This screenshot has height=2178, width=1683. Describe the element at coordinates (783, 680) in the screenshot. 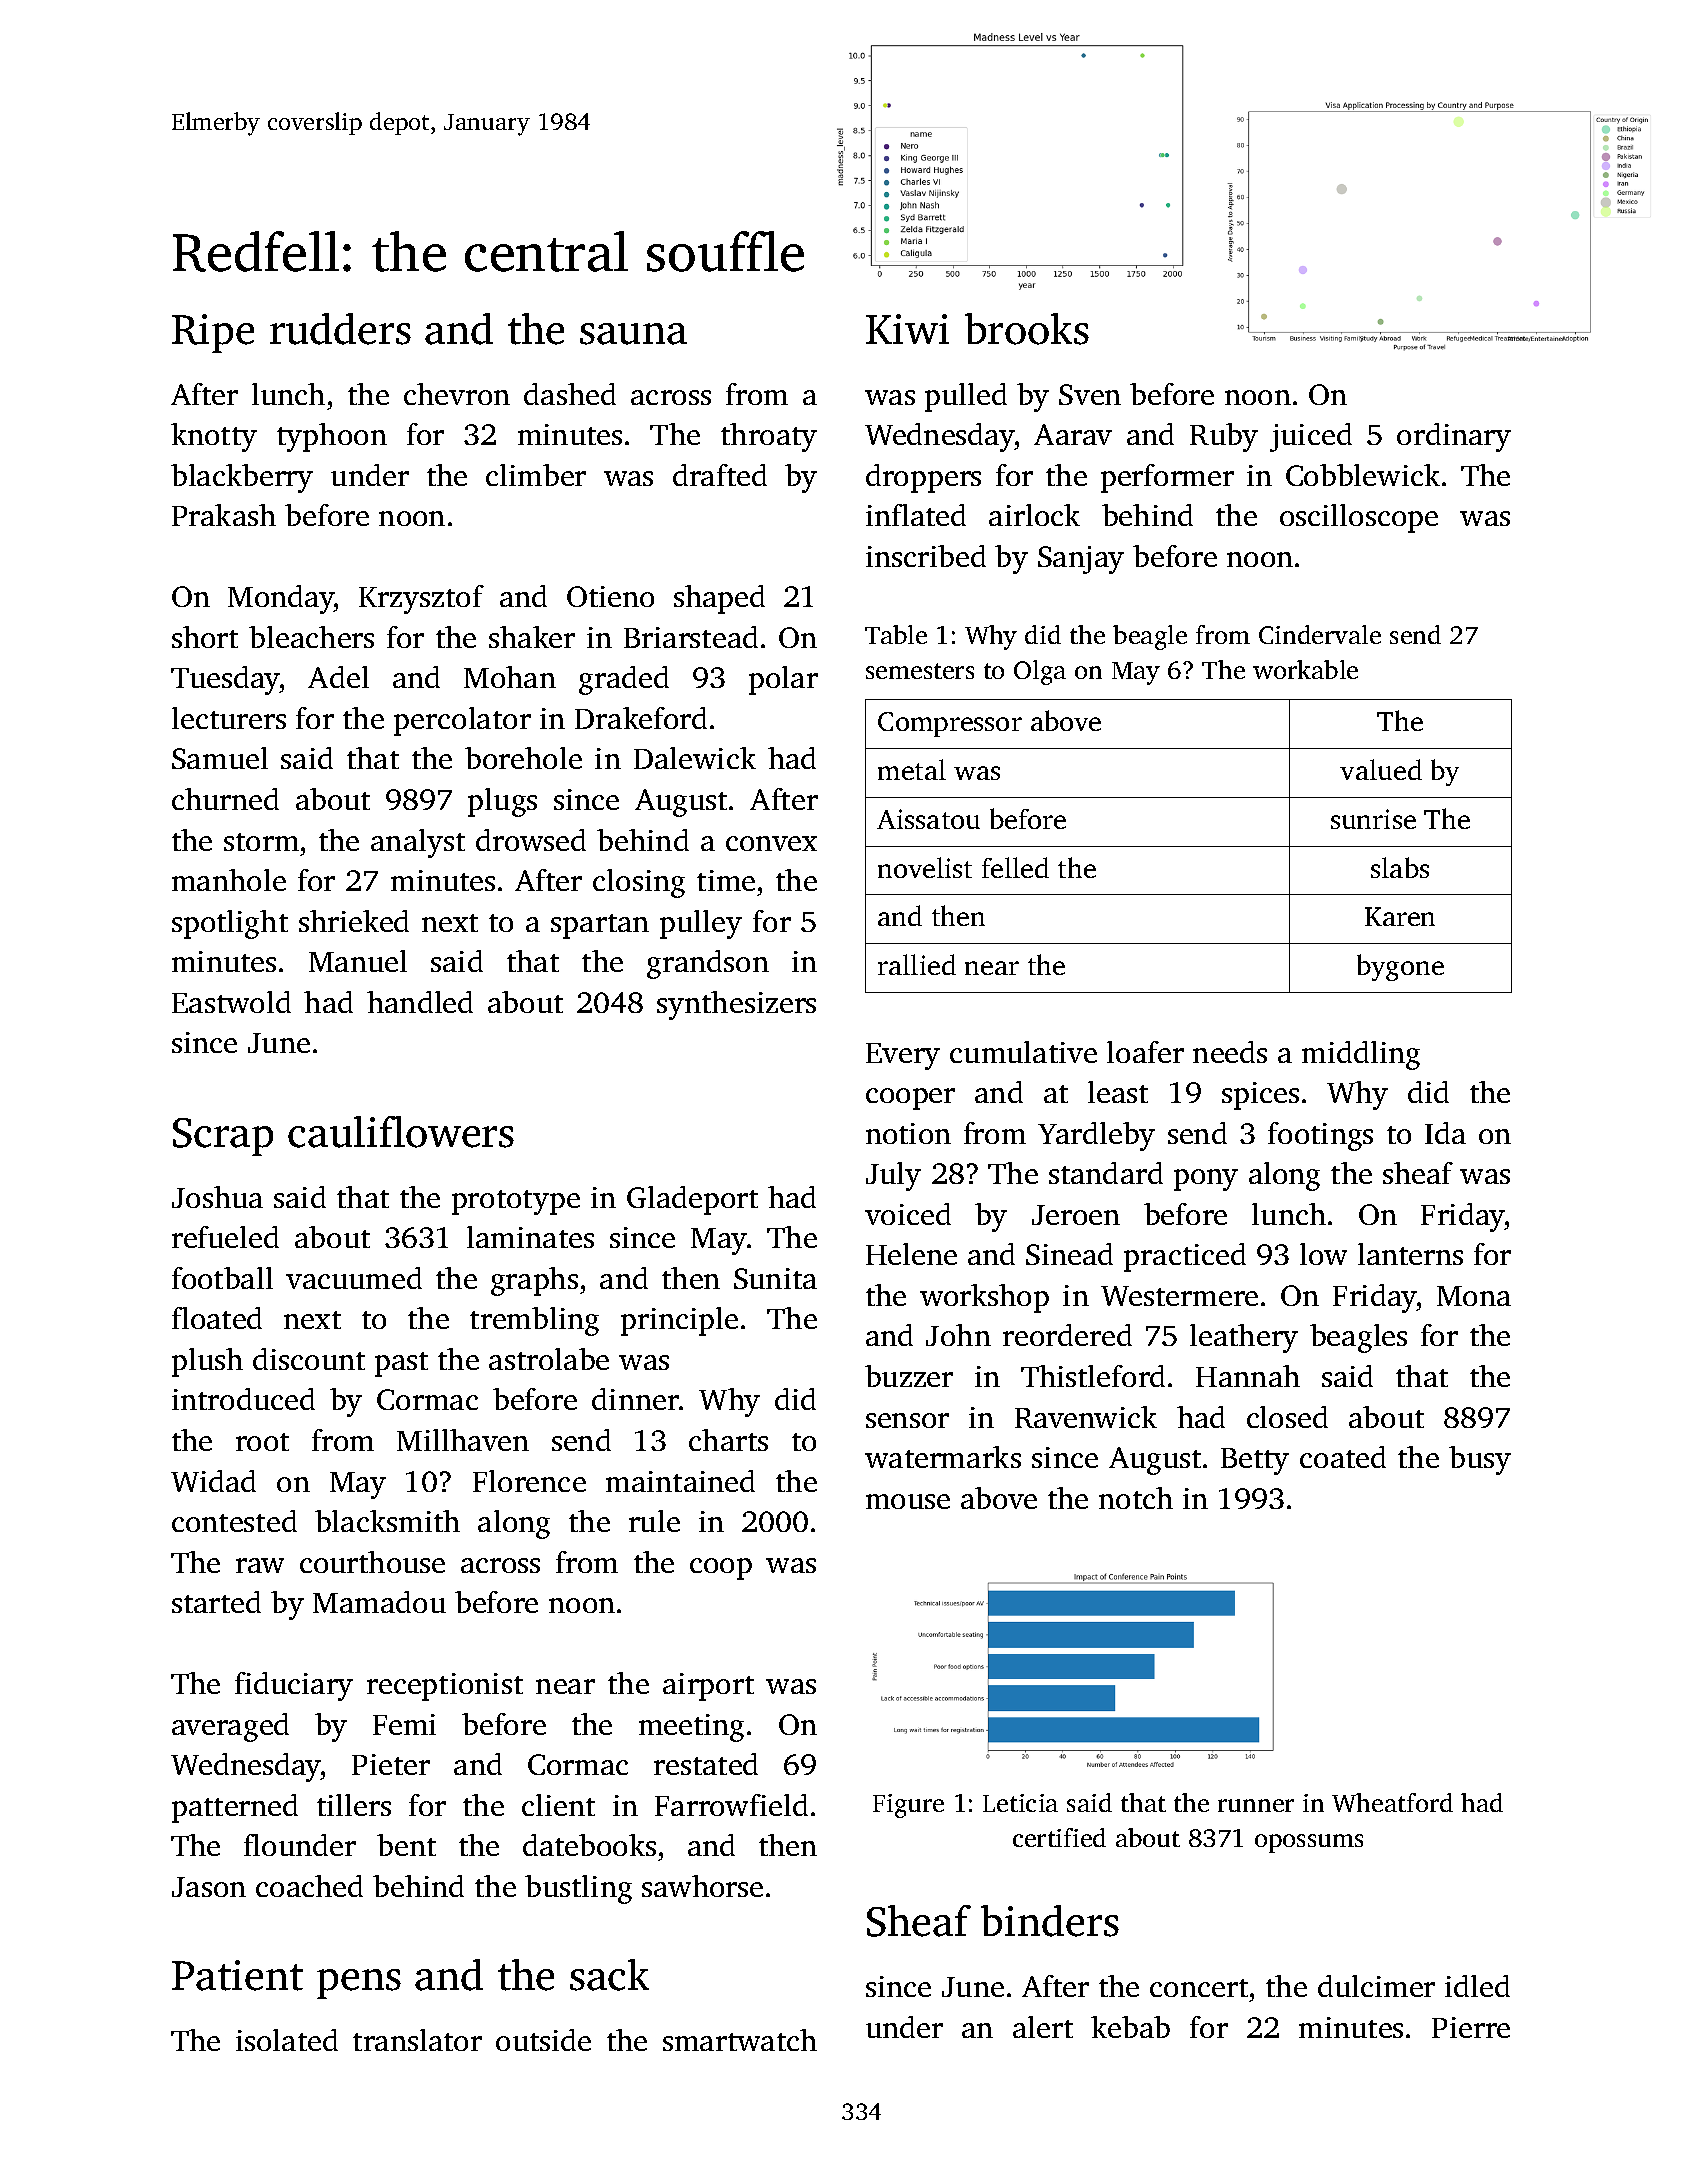

I see `polar` at that location.
